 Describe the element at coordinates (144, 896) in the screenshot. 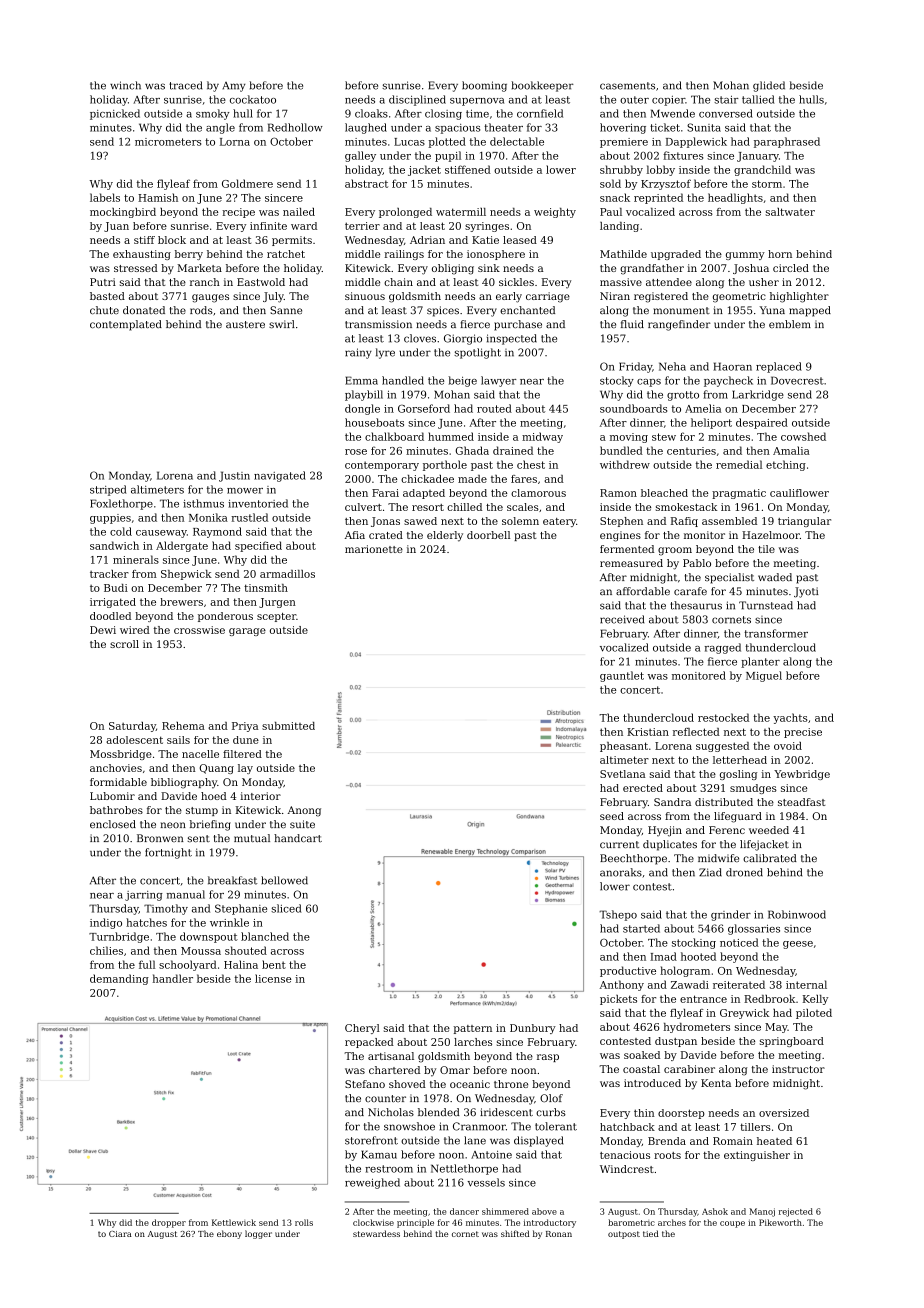

I see `jarring` at that location.
